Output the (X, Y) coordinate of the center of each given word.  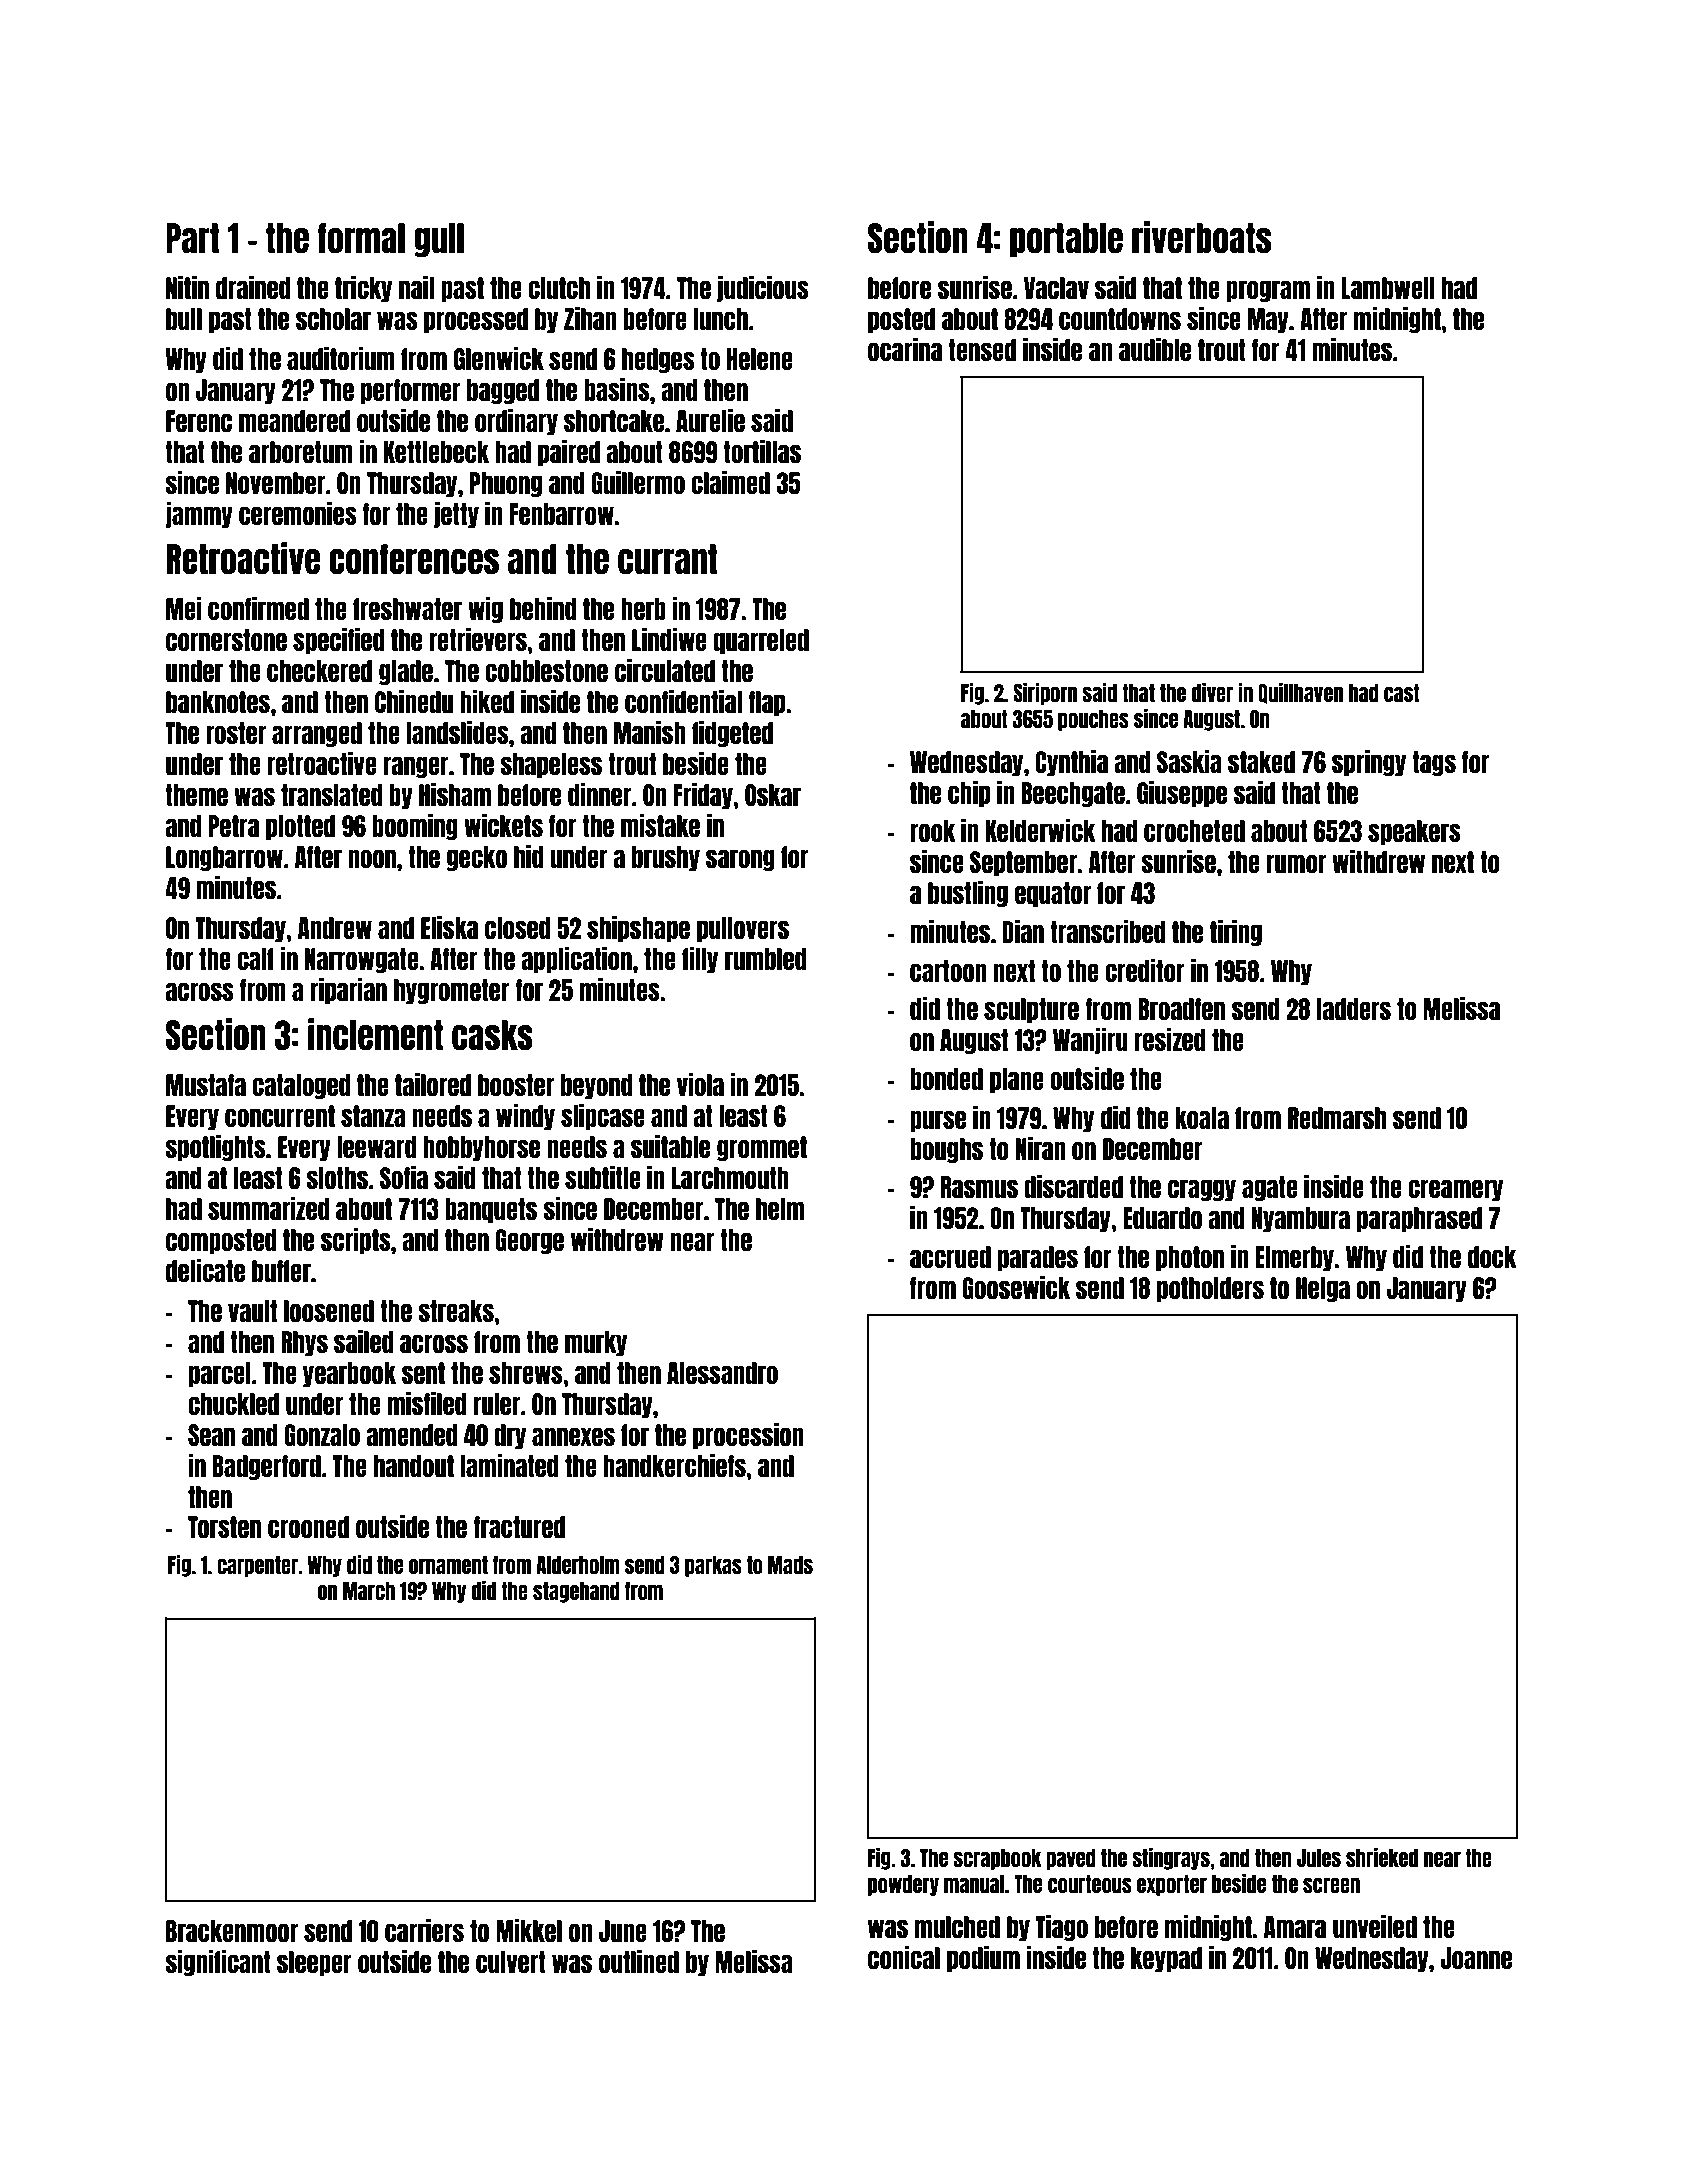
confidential (683, 701)
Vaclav (1056, 288)
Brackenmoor (232, 1931)
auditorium (341, 358)
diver (1212, 692)
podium (983, 1959)
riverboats (1201, 237)
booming (415, 827)
